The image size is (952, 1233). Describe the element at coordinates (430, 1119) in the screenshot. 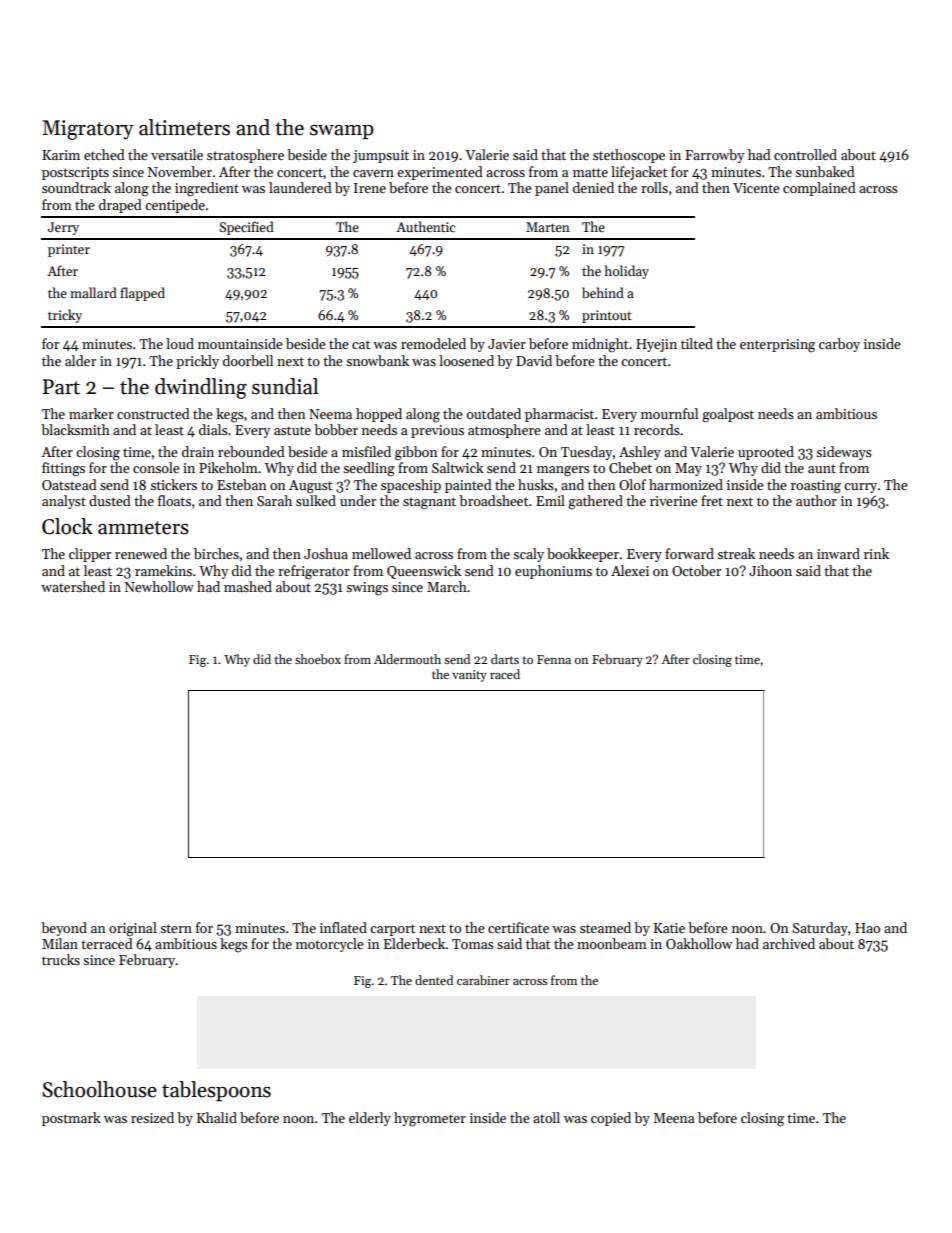

I see `hygrometer` at that location.
